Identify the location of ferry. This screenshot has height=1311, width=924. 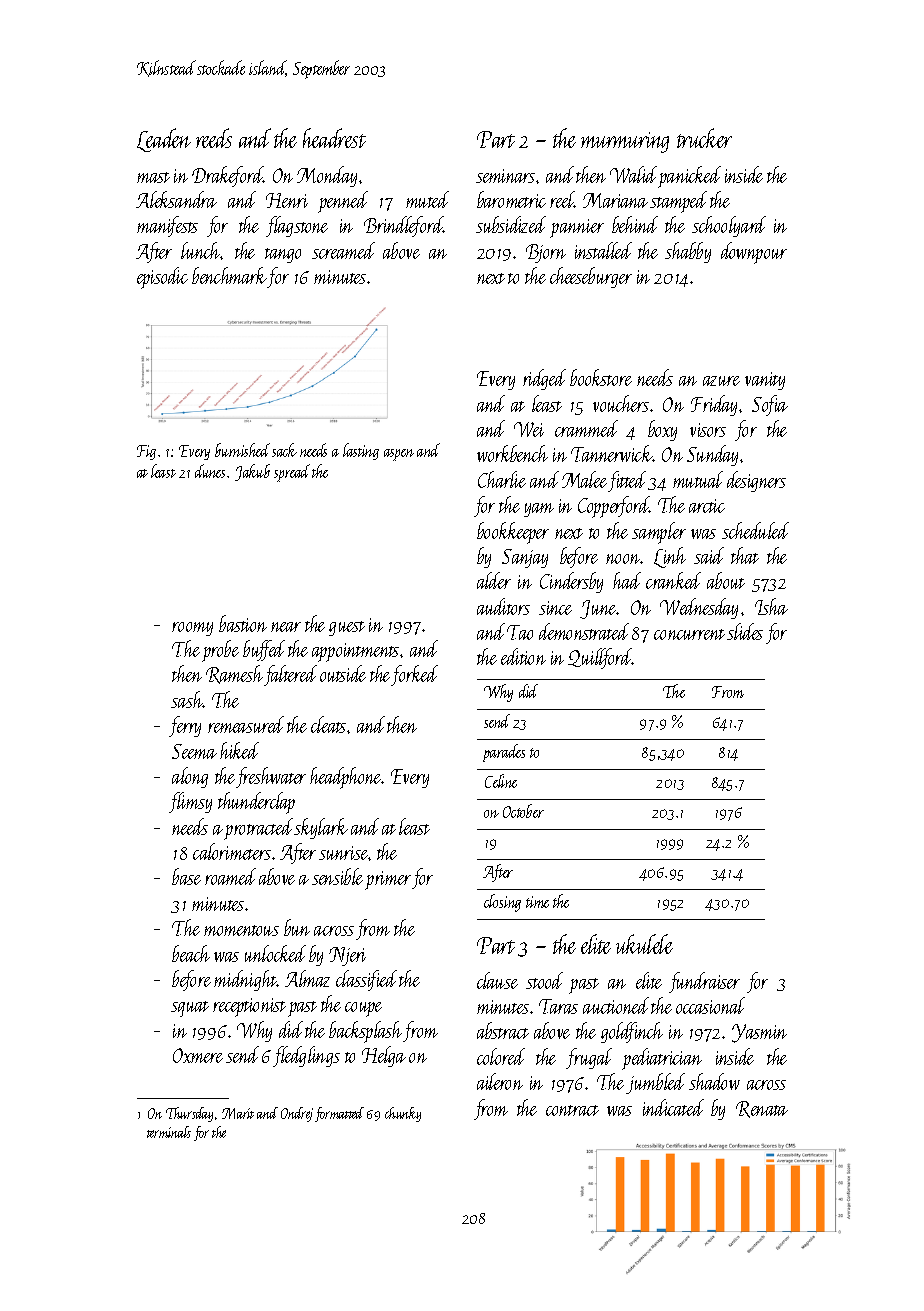
(185, 726).
